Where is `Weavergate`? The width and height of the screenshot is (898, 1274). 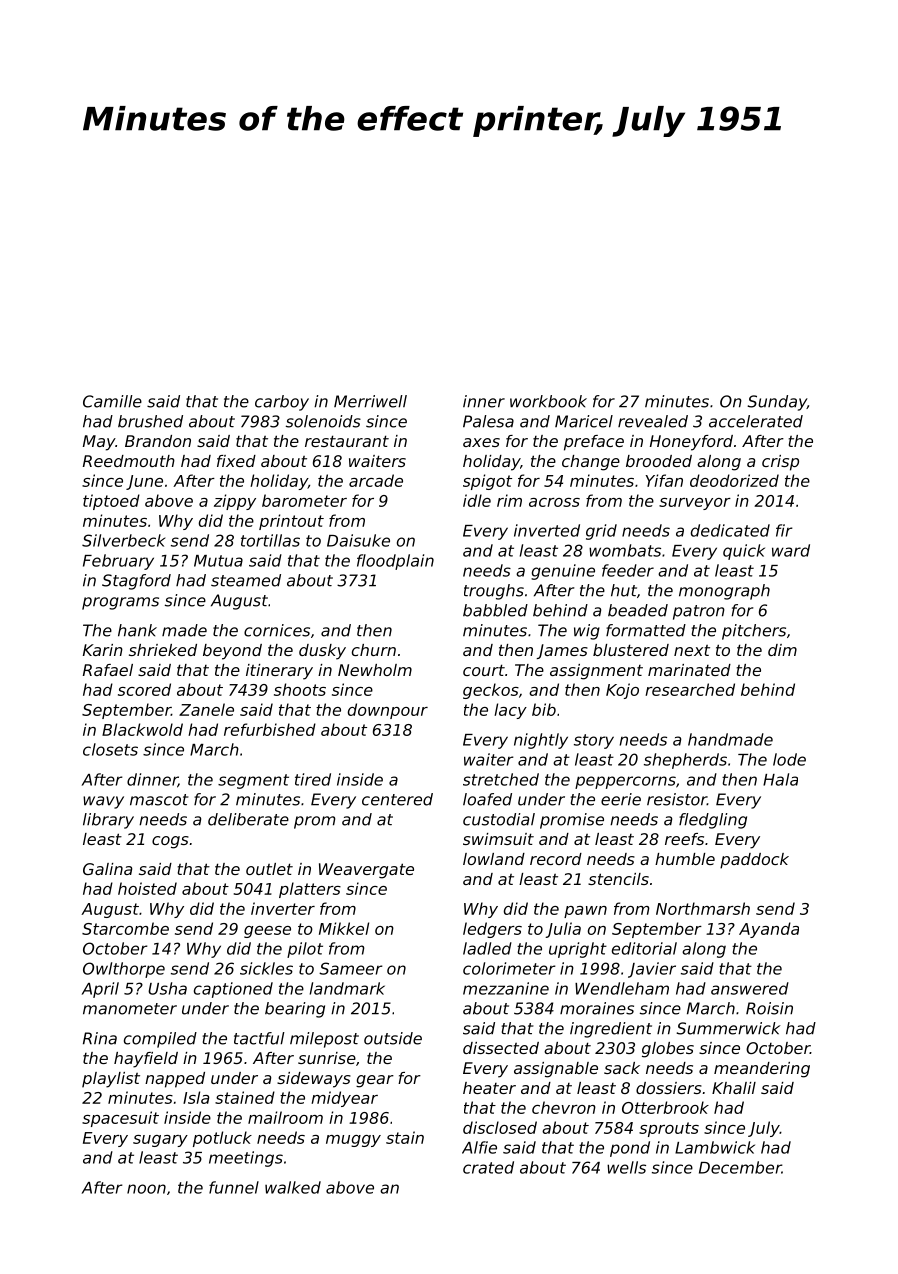
Weavergate is located at coordinates (366, 871).
